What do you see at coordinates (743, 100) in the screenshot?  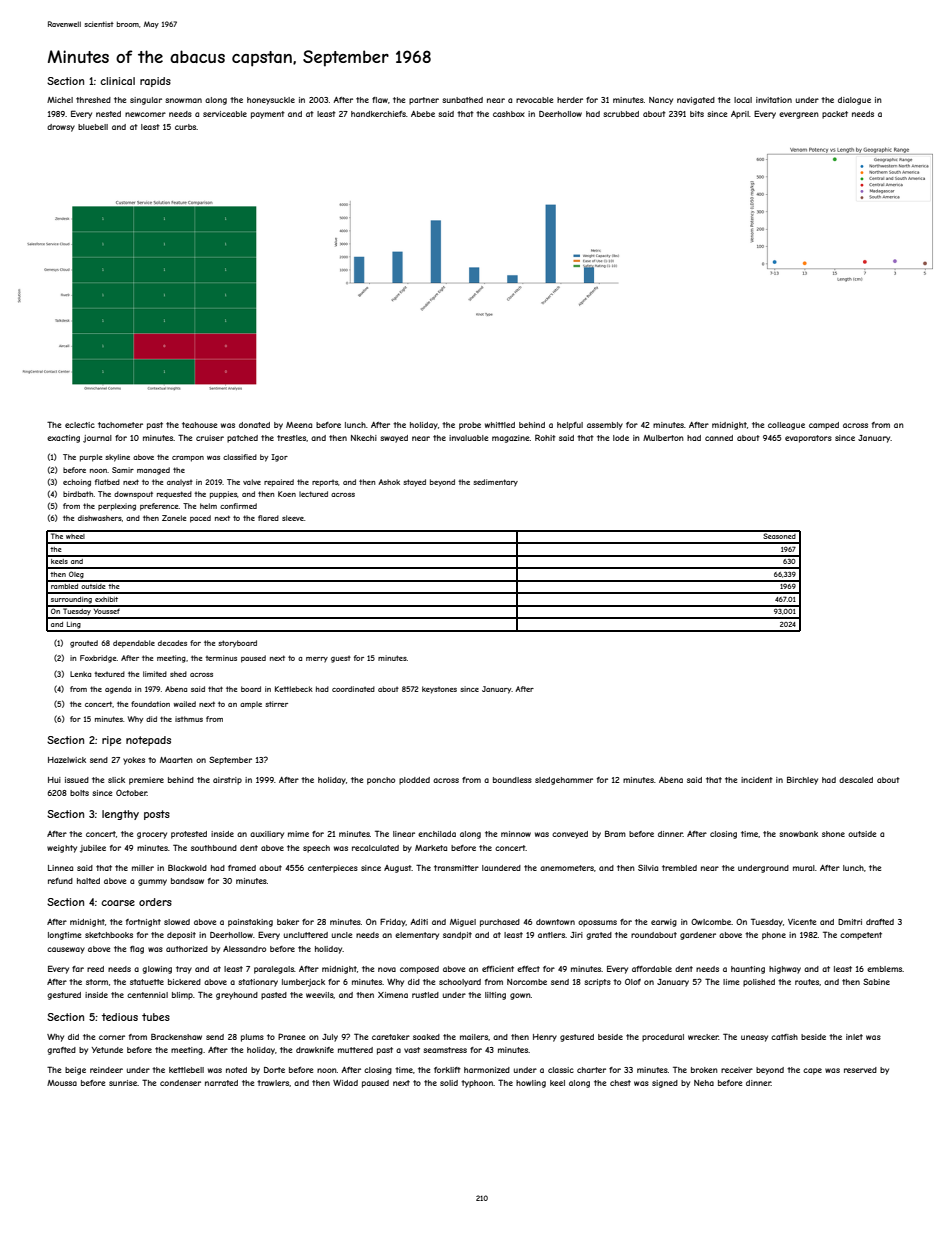 I see `local` at bounding box center [743, 100].
